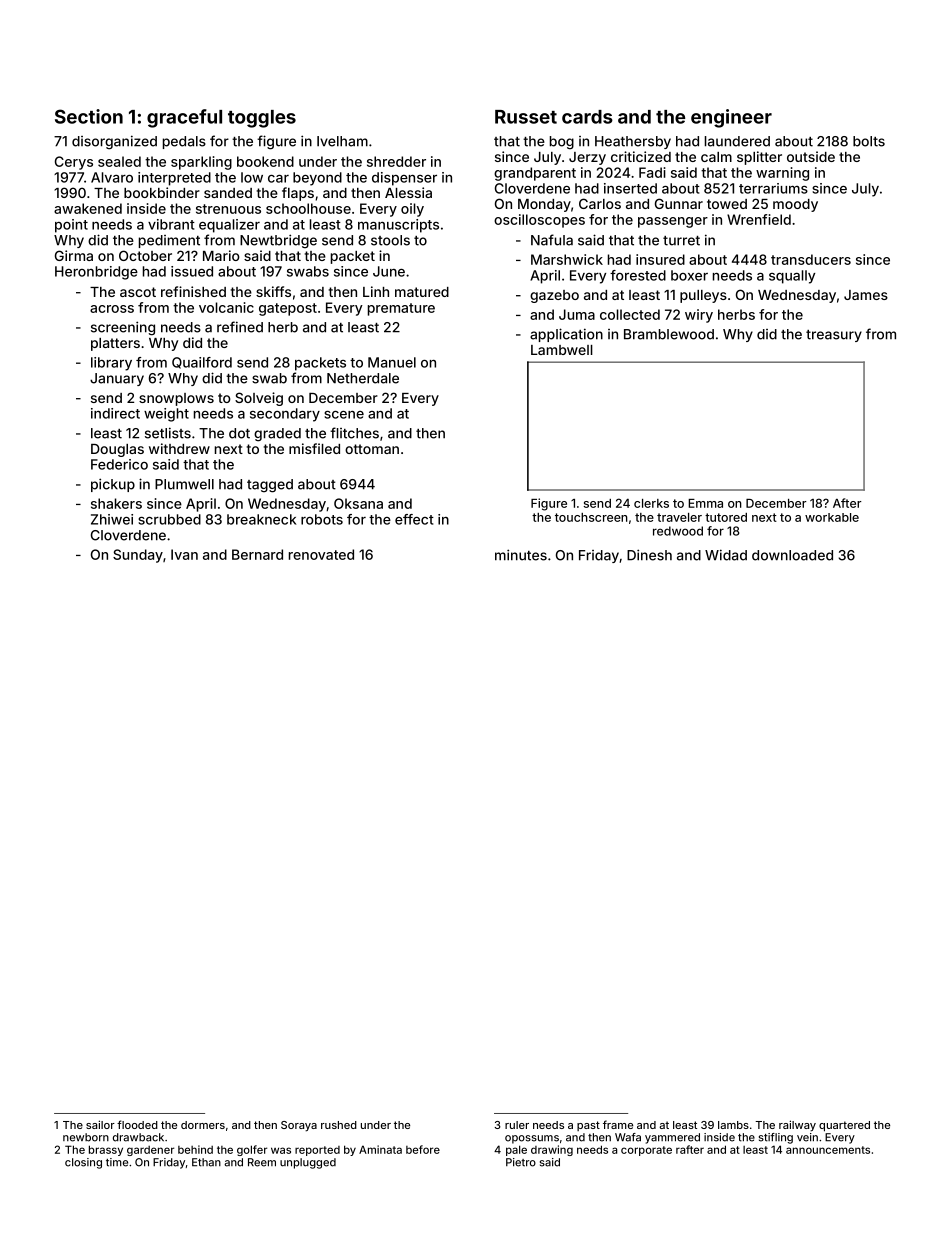 This screenshot has height=1233, width=952. Describe the element at coordinates (587, 117) in the screenshot. I see `cards` at that location.
